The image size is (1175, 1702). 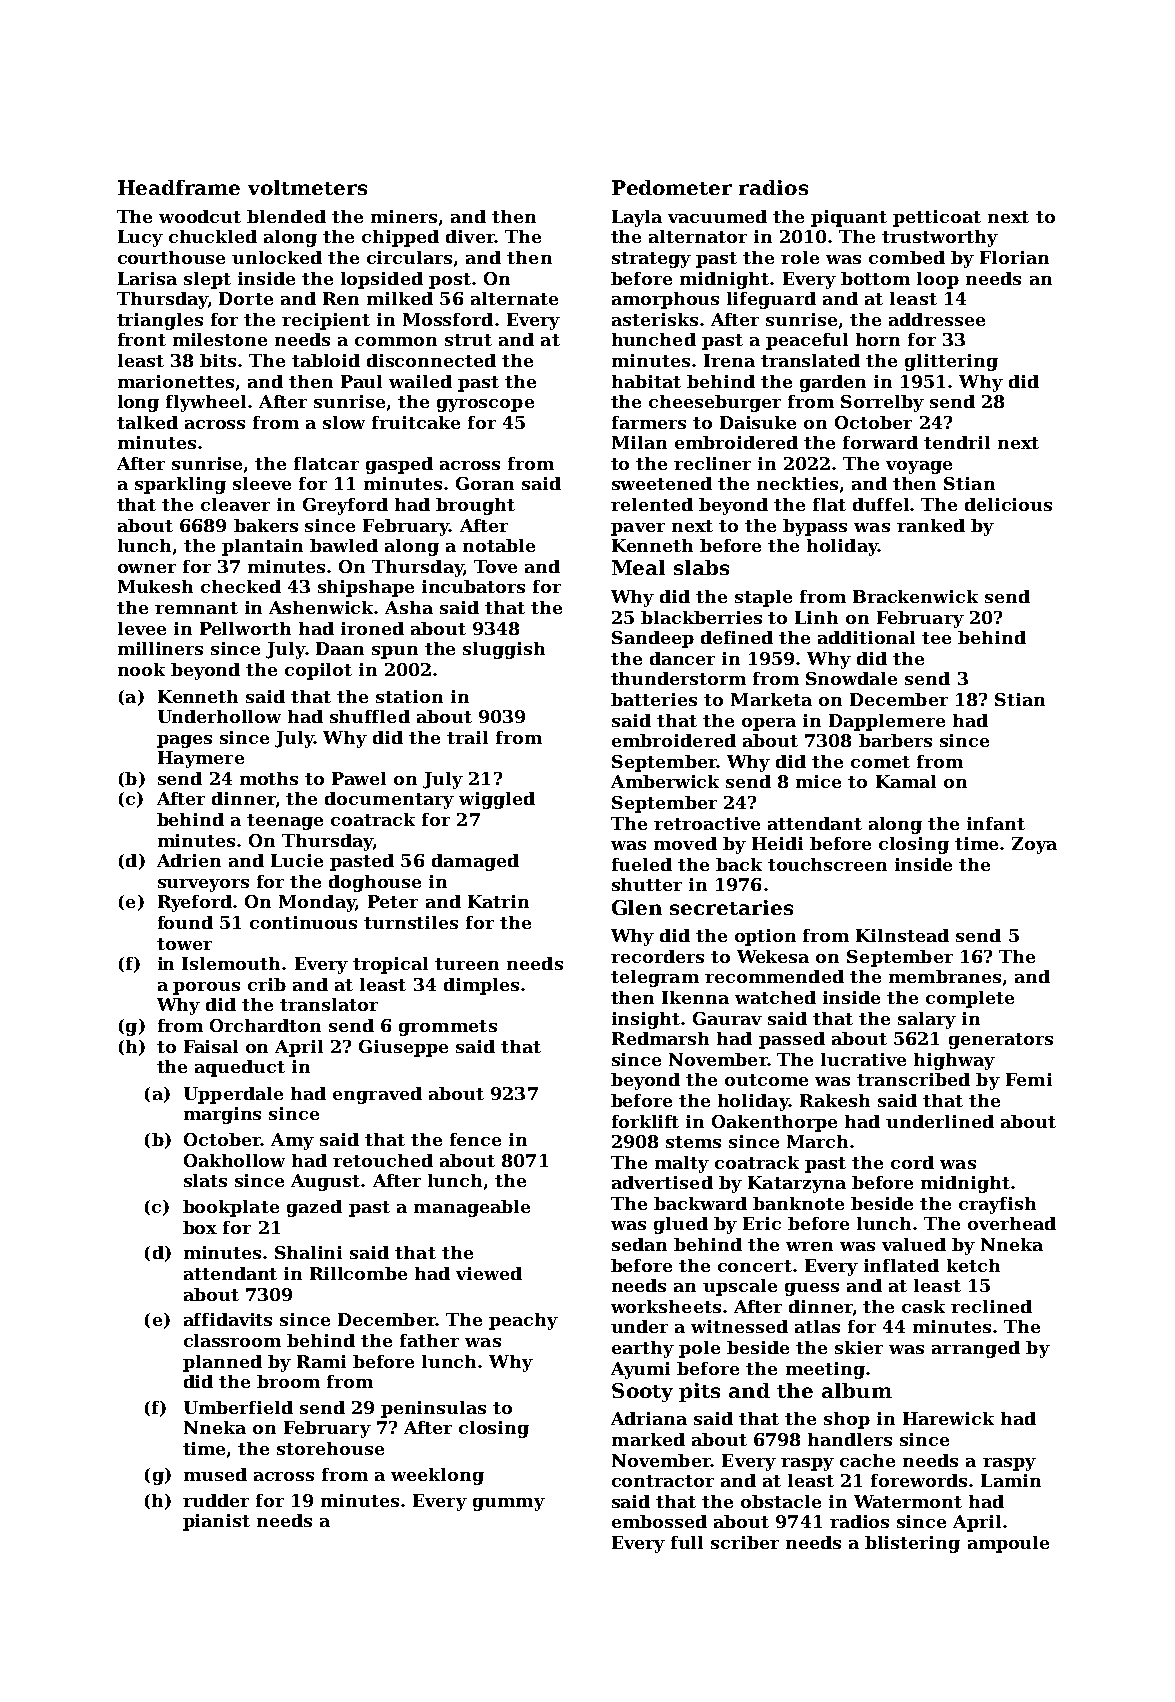 I want to click on sleeve, so click(x=262, y=483).
